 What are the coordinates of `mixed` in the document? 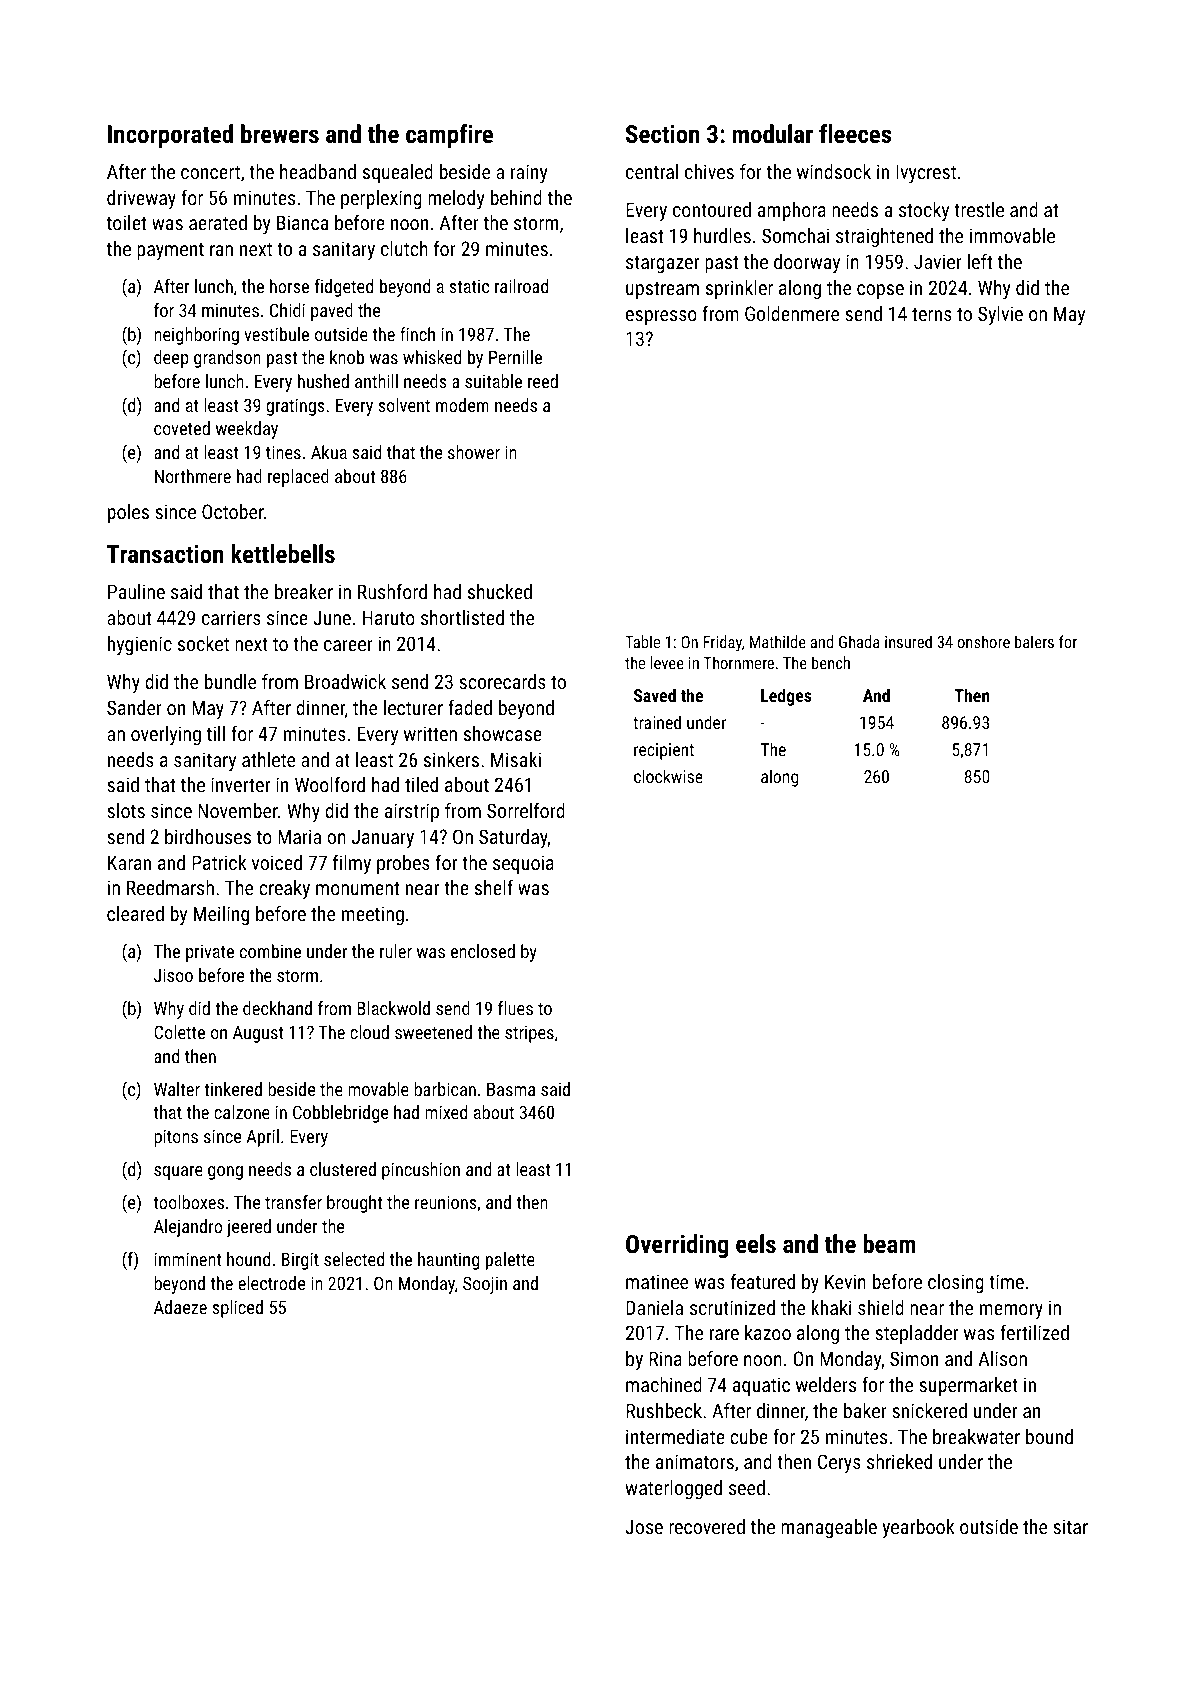 It's located at (446, 1112).
